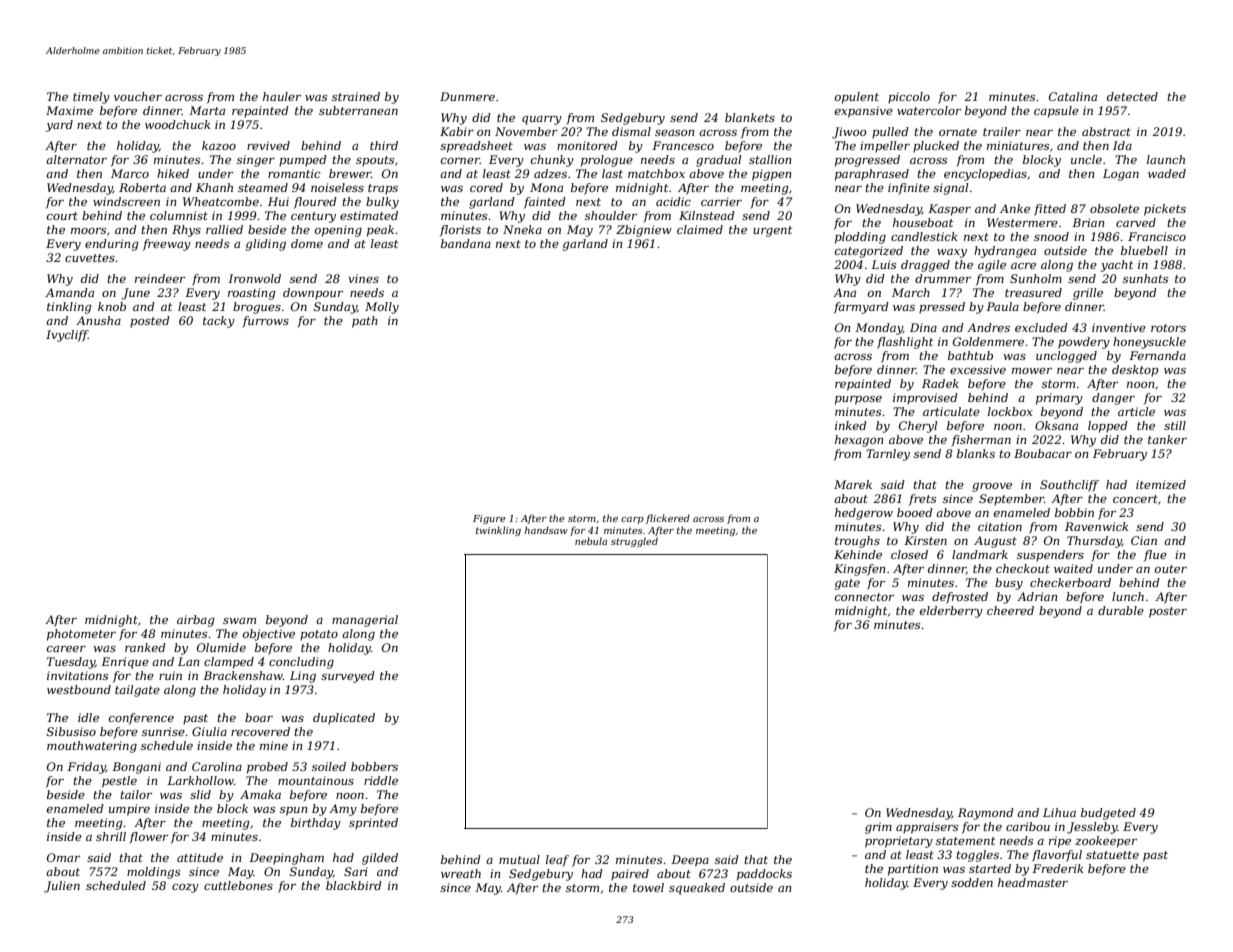  Describe the element at coordinates (1051, 236) in the page. I see `snood` at that location.
